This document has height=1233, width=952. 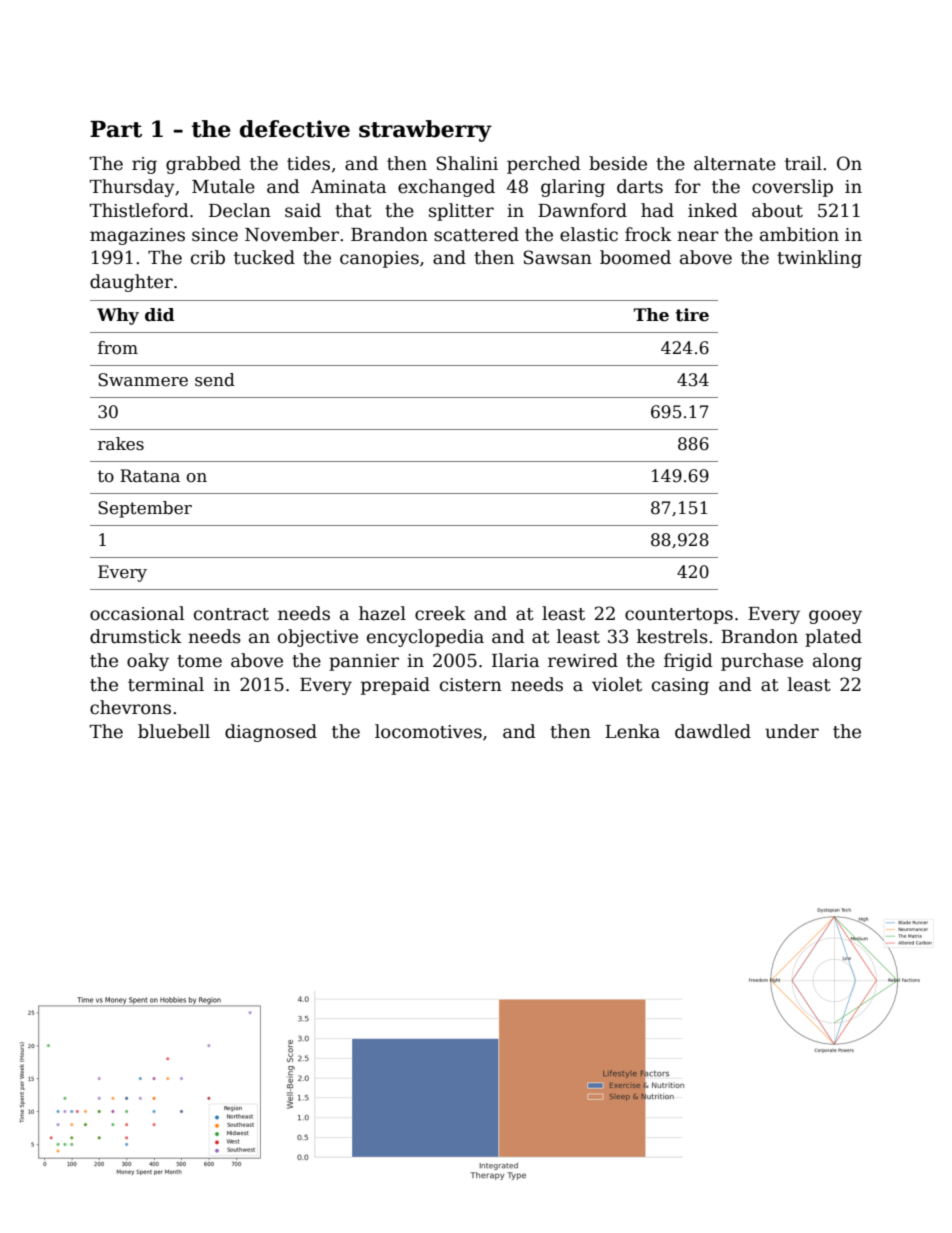 I want to click on strawberry, so click(x=425, y=131).
